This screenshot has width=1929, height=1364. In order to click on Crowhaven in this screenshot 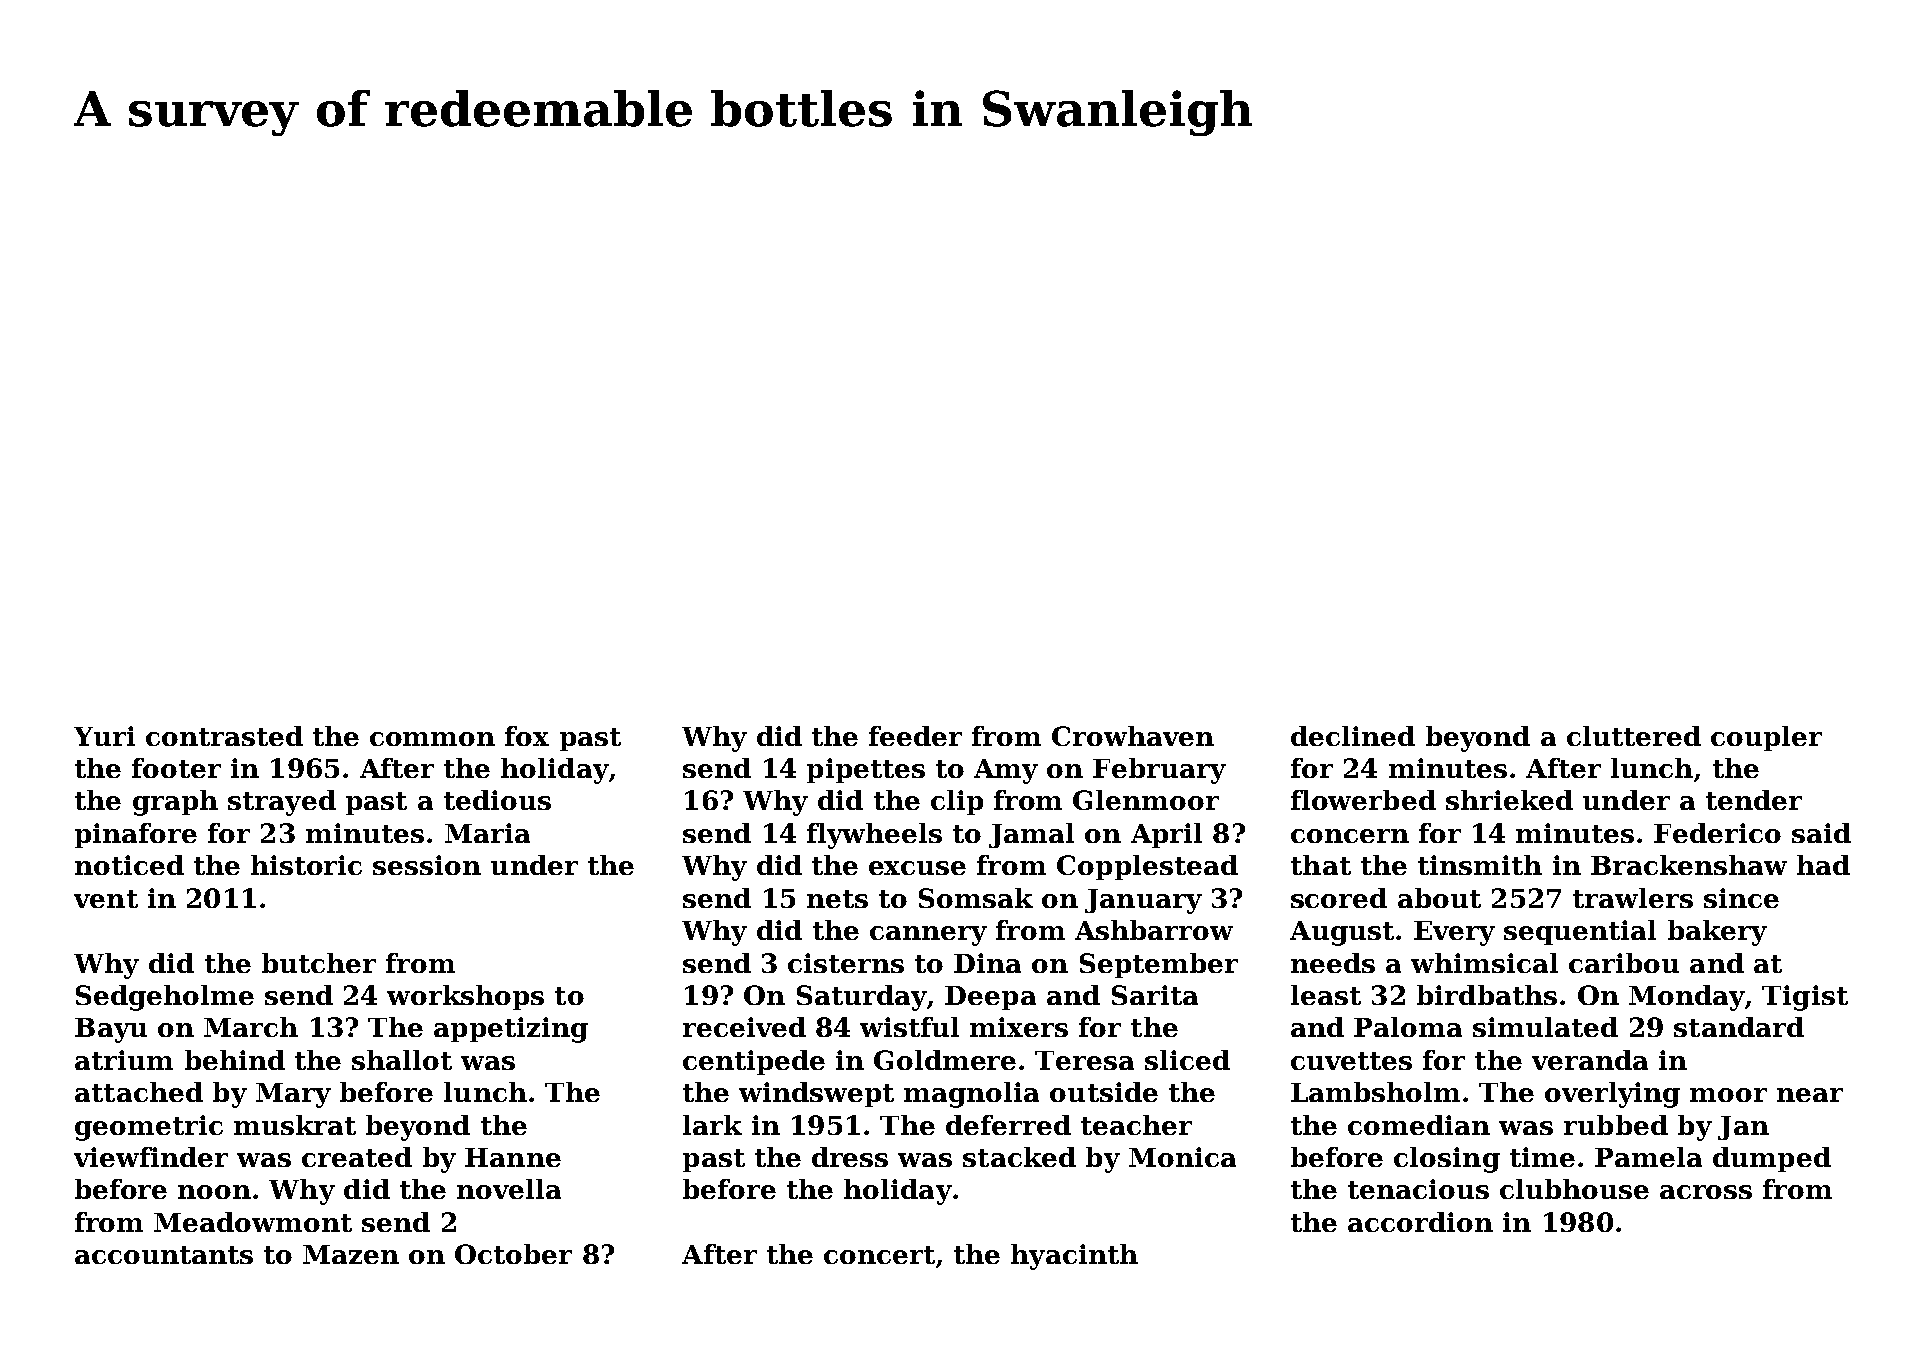, I will do `click(1133, 736)`.
